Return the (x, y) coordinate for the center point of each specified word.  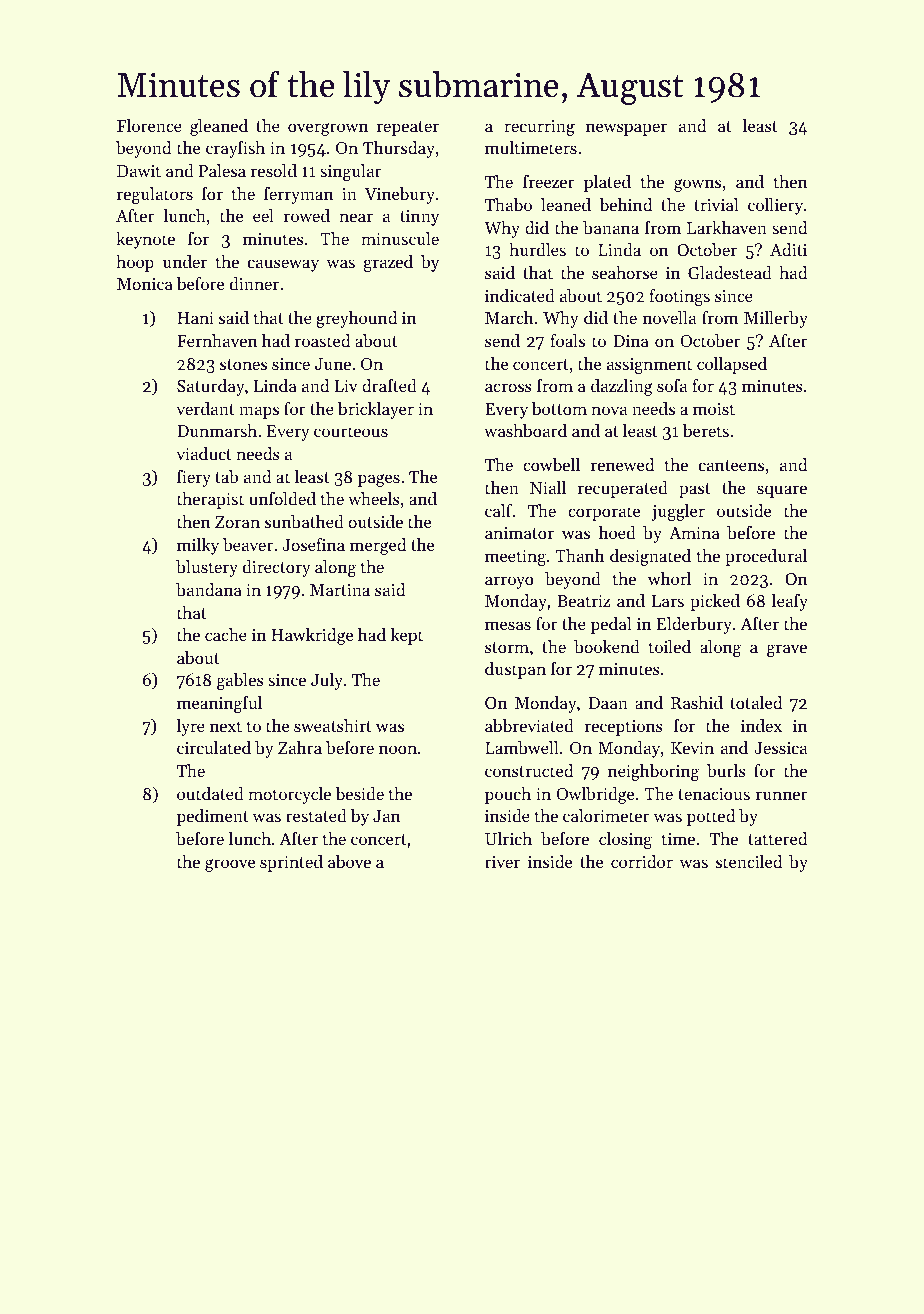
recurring (539, 128)
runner (782, 795)
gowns (697, 185)
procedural (766, 557)
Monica (145, 284)
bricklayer (376, 410)
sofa (672, 385)
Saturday (210, 387)
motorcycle (289, 795)
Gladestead (730, 272)
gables (240, 681)
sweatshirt (333, 725)
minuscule (400, 238)
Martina (340, 590)
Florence (149, 125)
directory (276, 568)
